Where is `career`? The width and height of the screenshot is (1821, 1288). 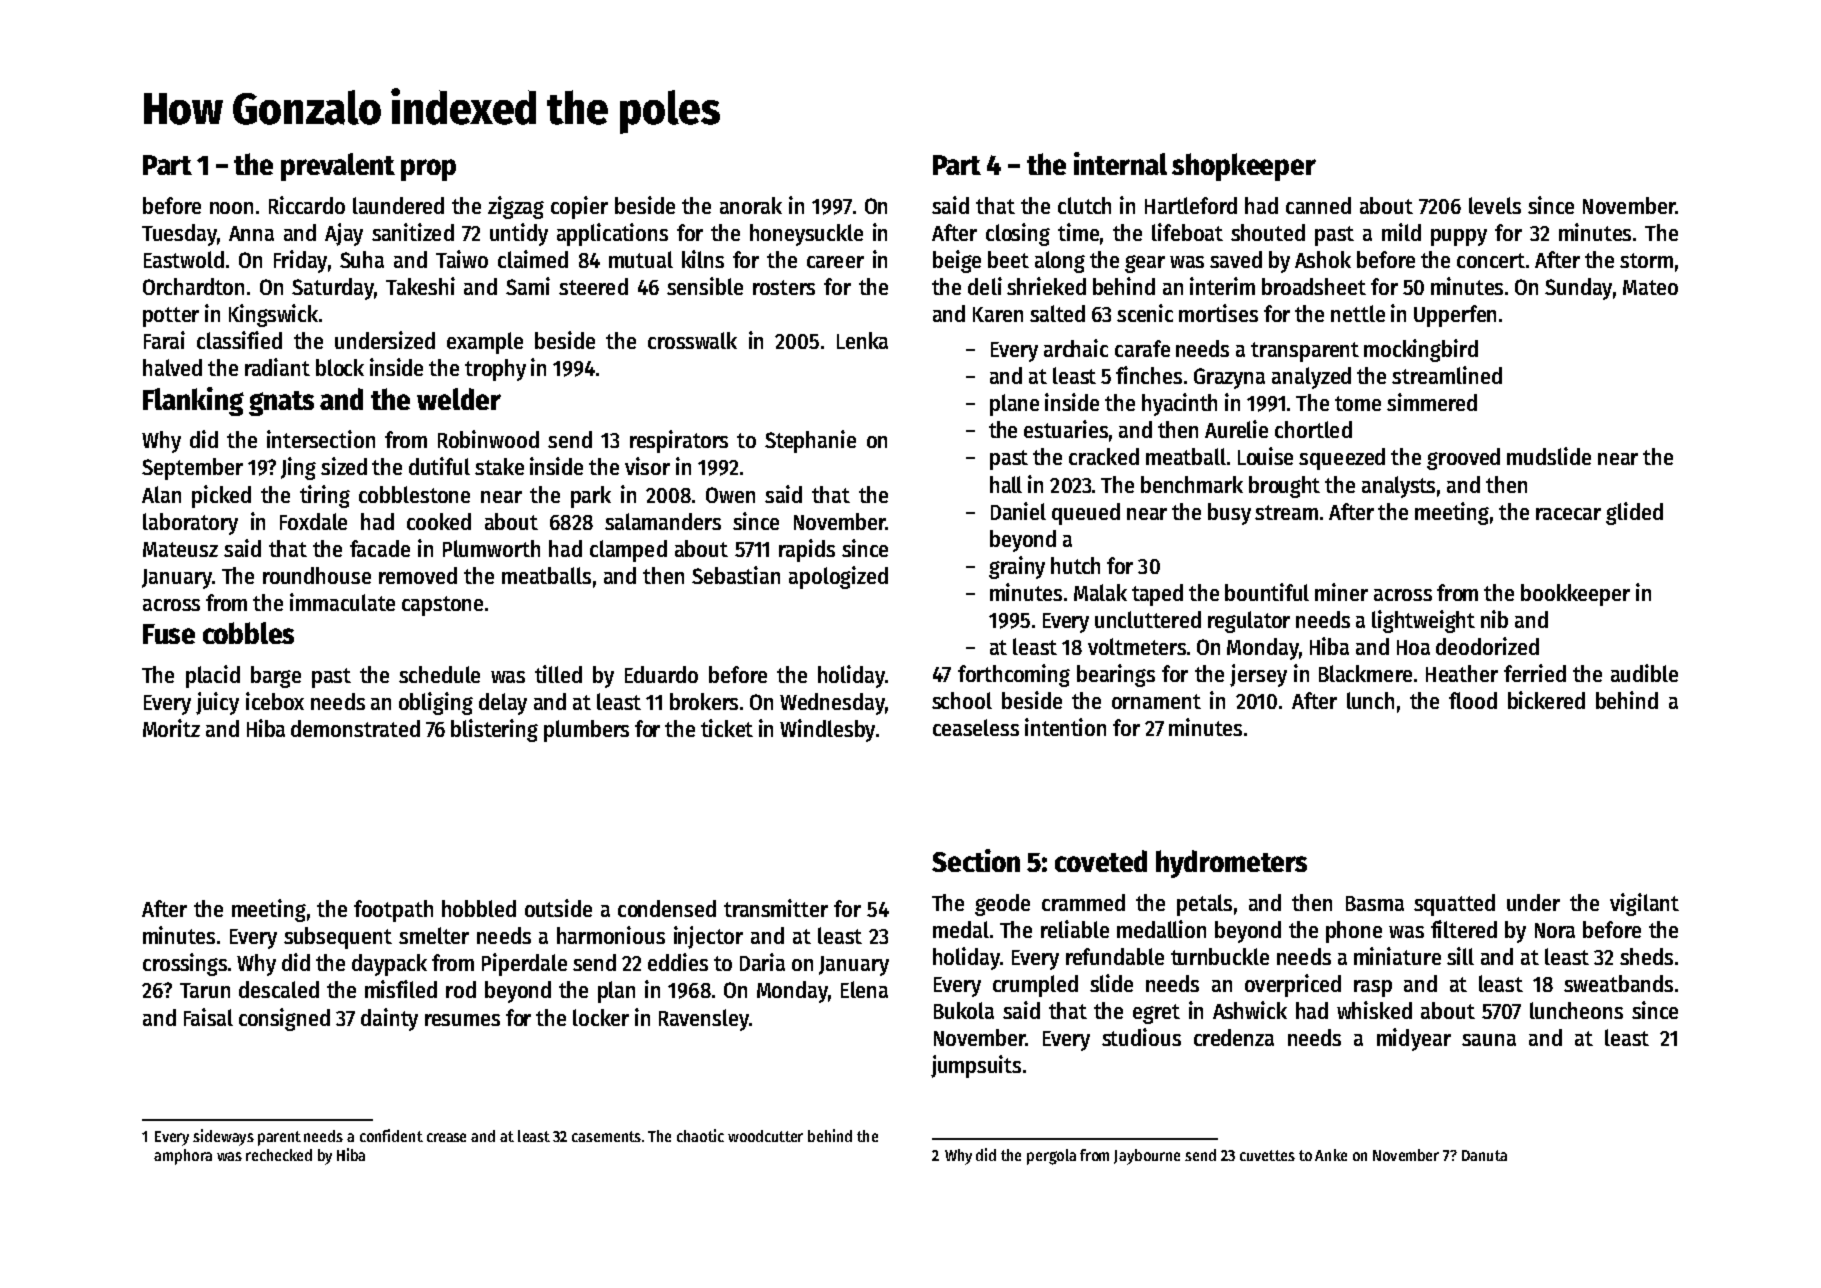 career is located at coordinates (835, 262).
